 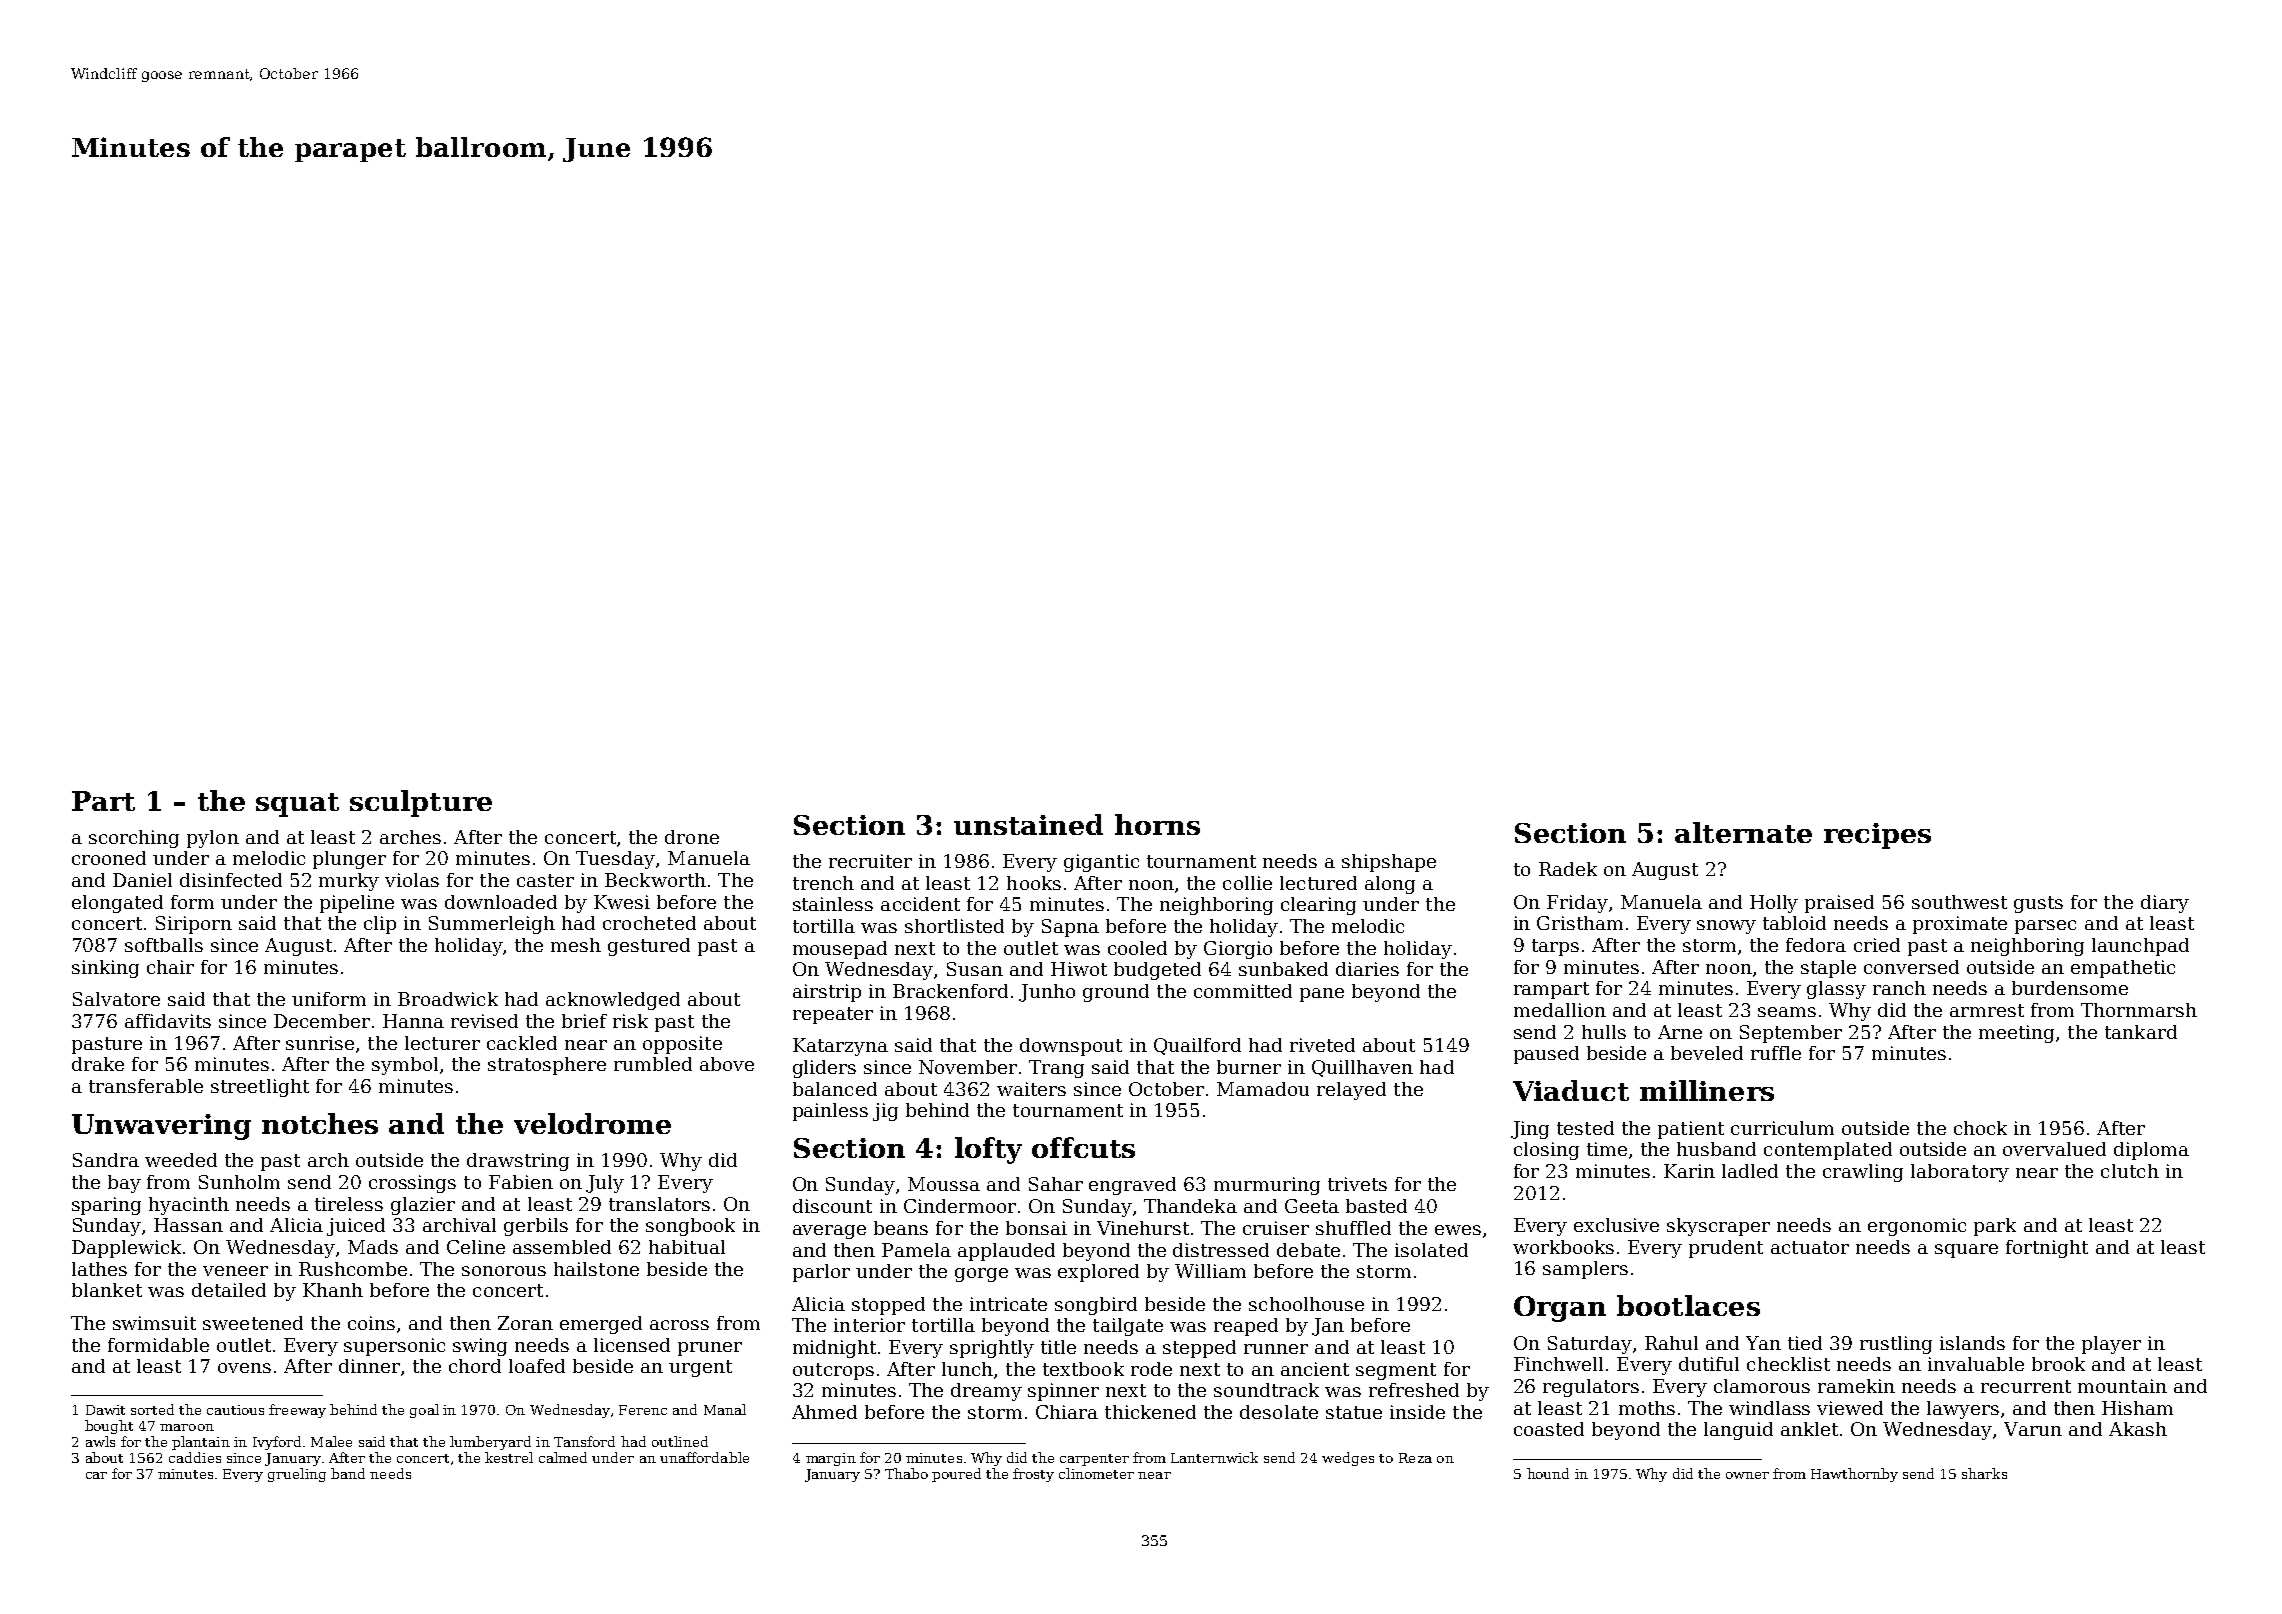 What do you see at coordinates (1157, 824) in the document?
I see `horns` at bounding box center [1157, 824].
